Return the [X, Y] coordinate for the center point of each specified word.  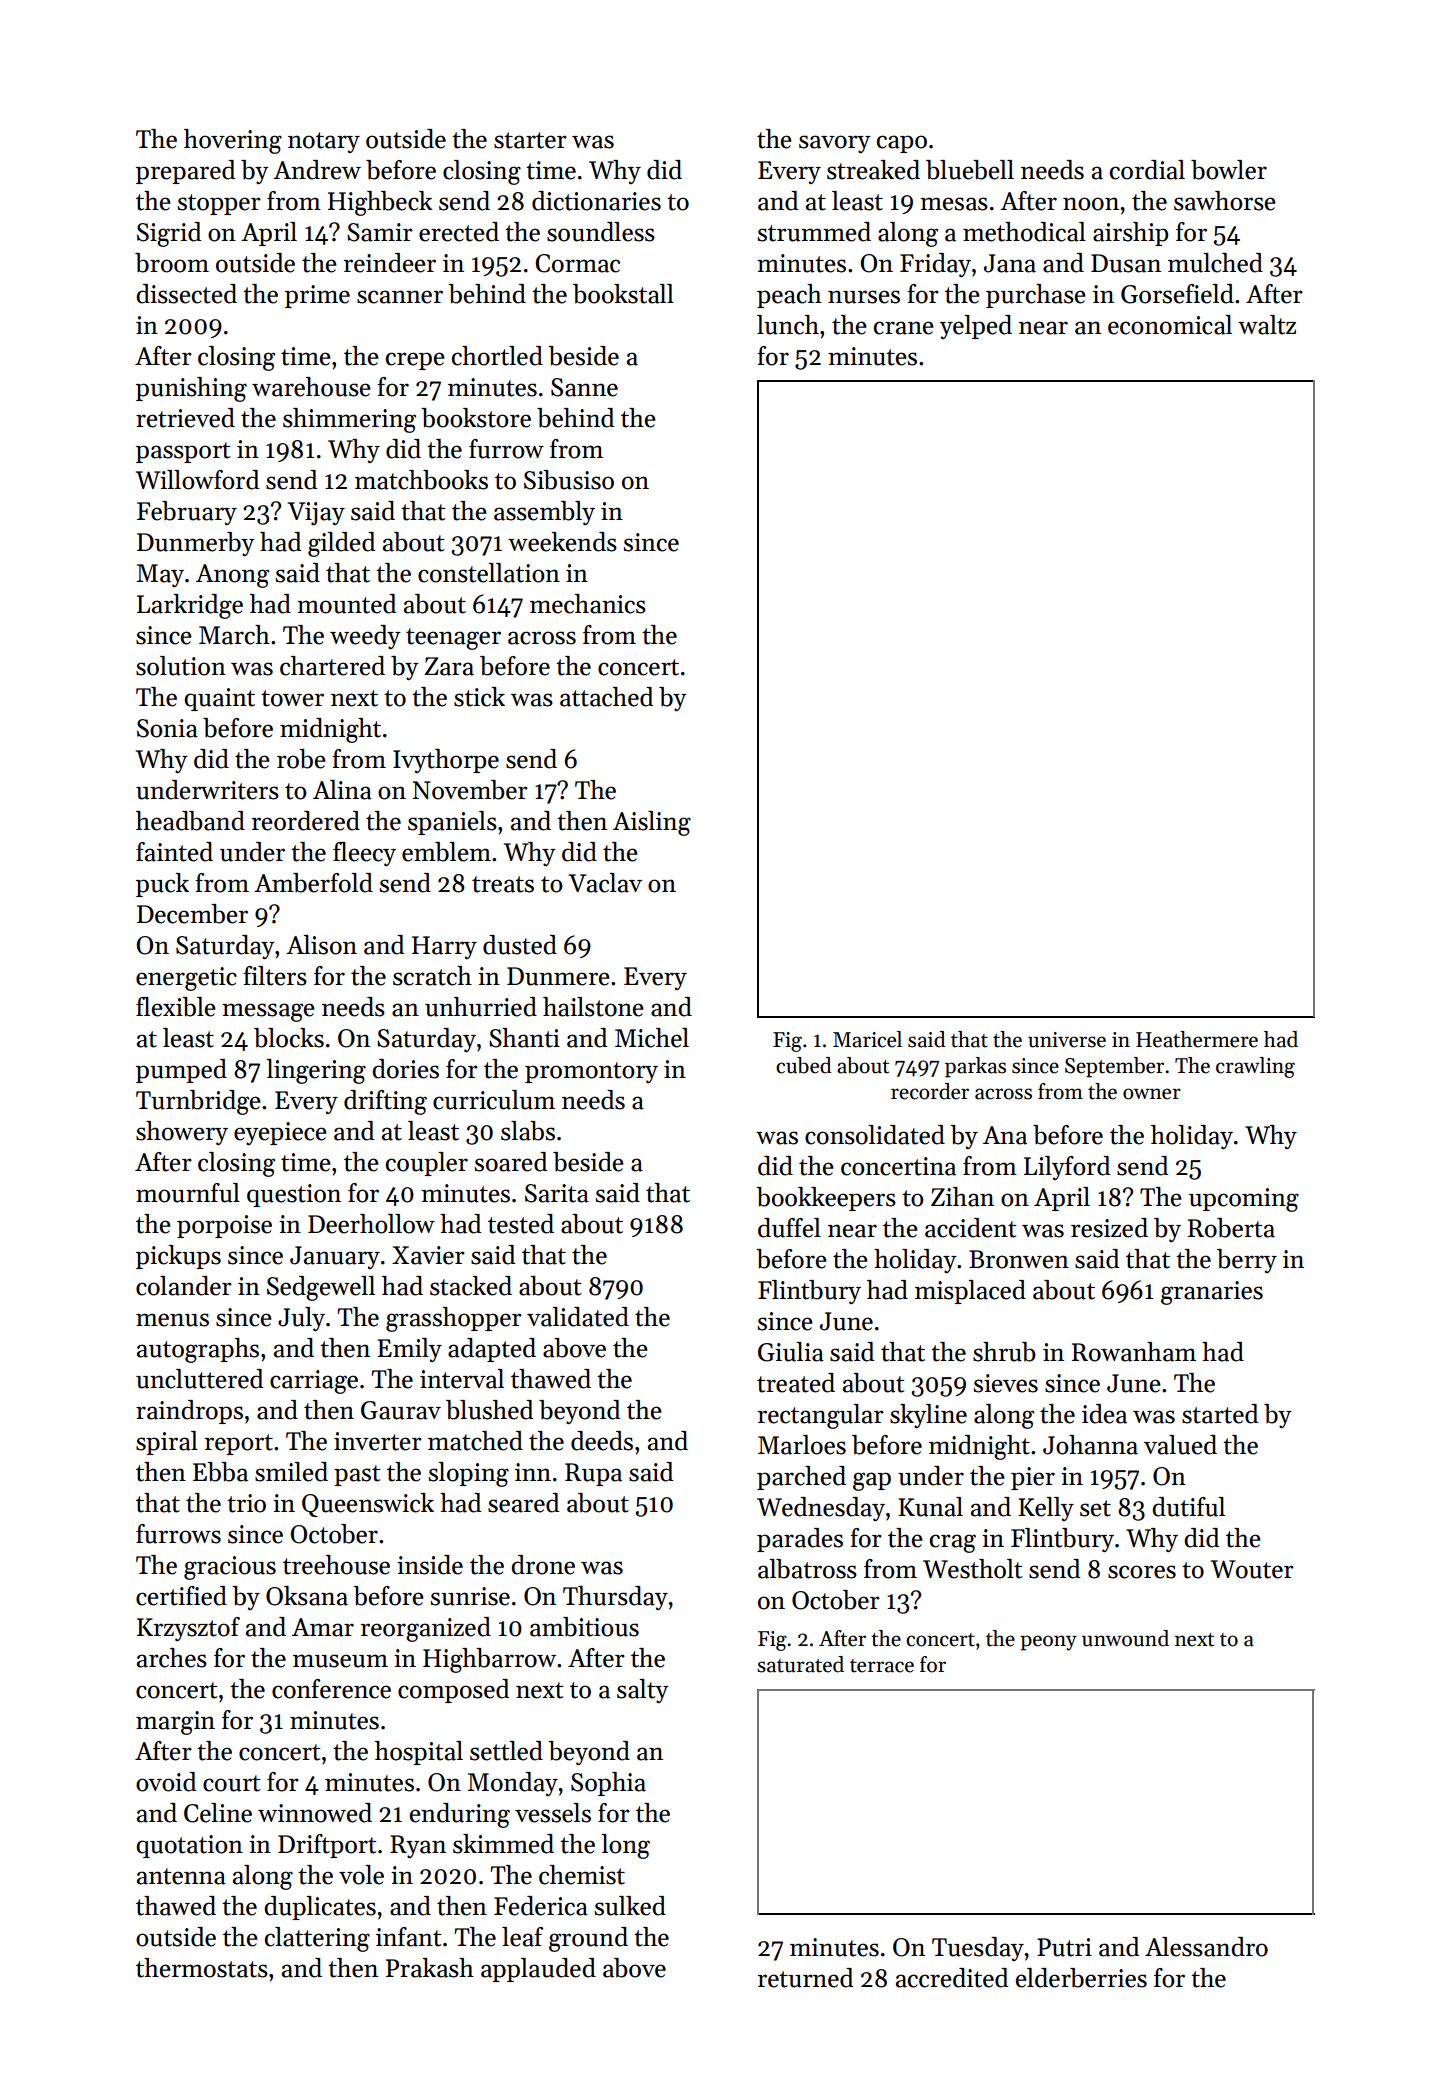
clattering [317, 1939]
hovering [233, 141]
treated [796, 1383]
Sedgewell [321, 1288]
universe [1067, 1040]
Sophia [608, 1784]
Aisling [652, 823]
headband [190, 821]
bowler [1229, 170]
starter [530, 140]
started [1220, 1414]
